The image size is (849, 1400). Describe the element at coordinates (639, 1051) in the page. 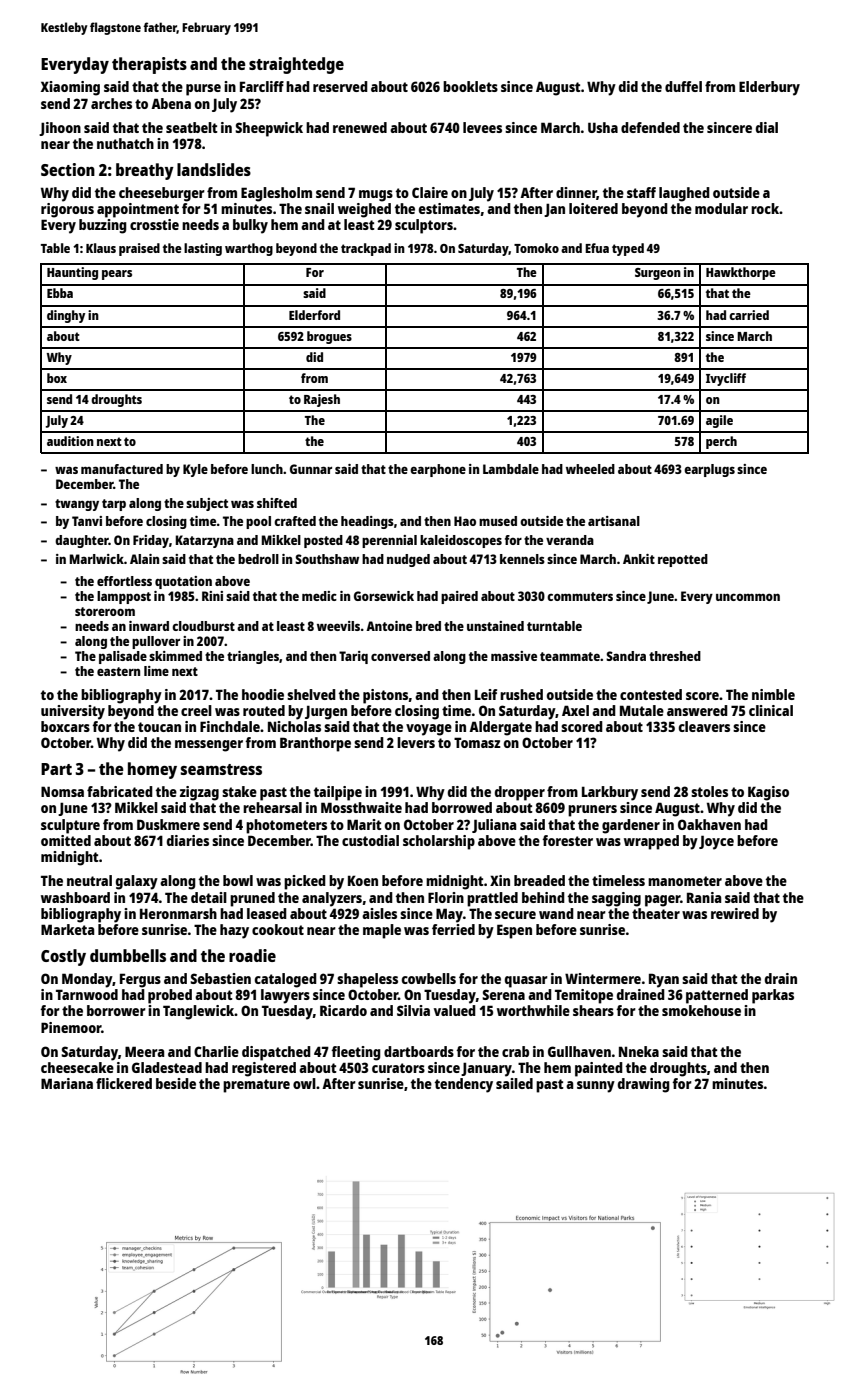

I see `Nneka` at that location.
